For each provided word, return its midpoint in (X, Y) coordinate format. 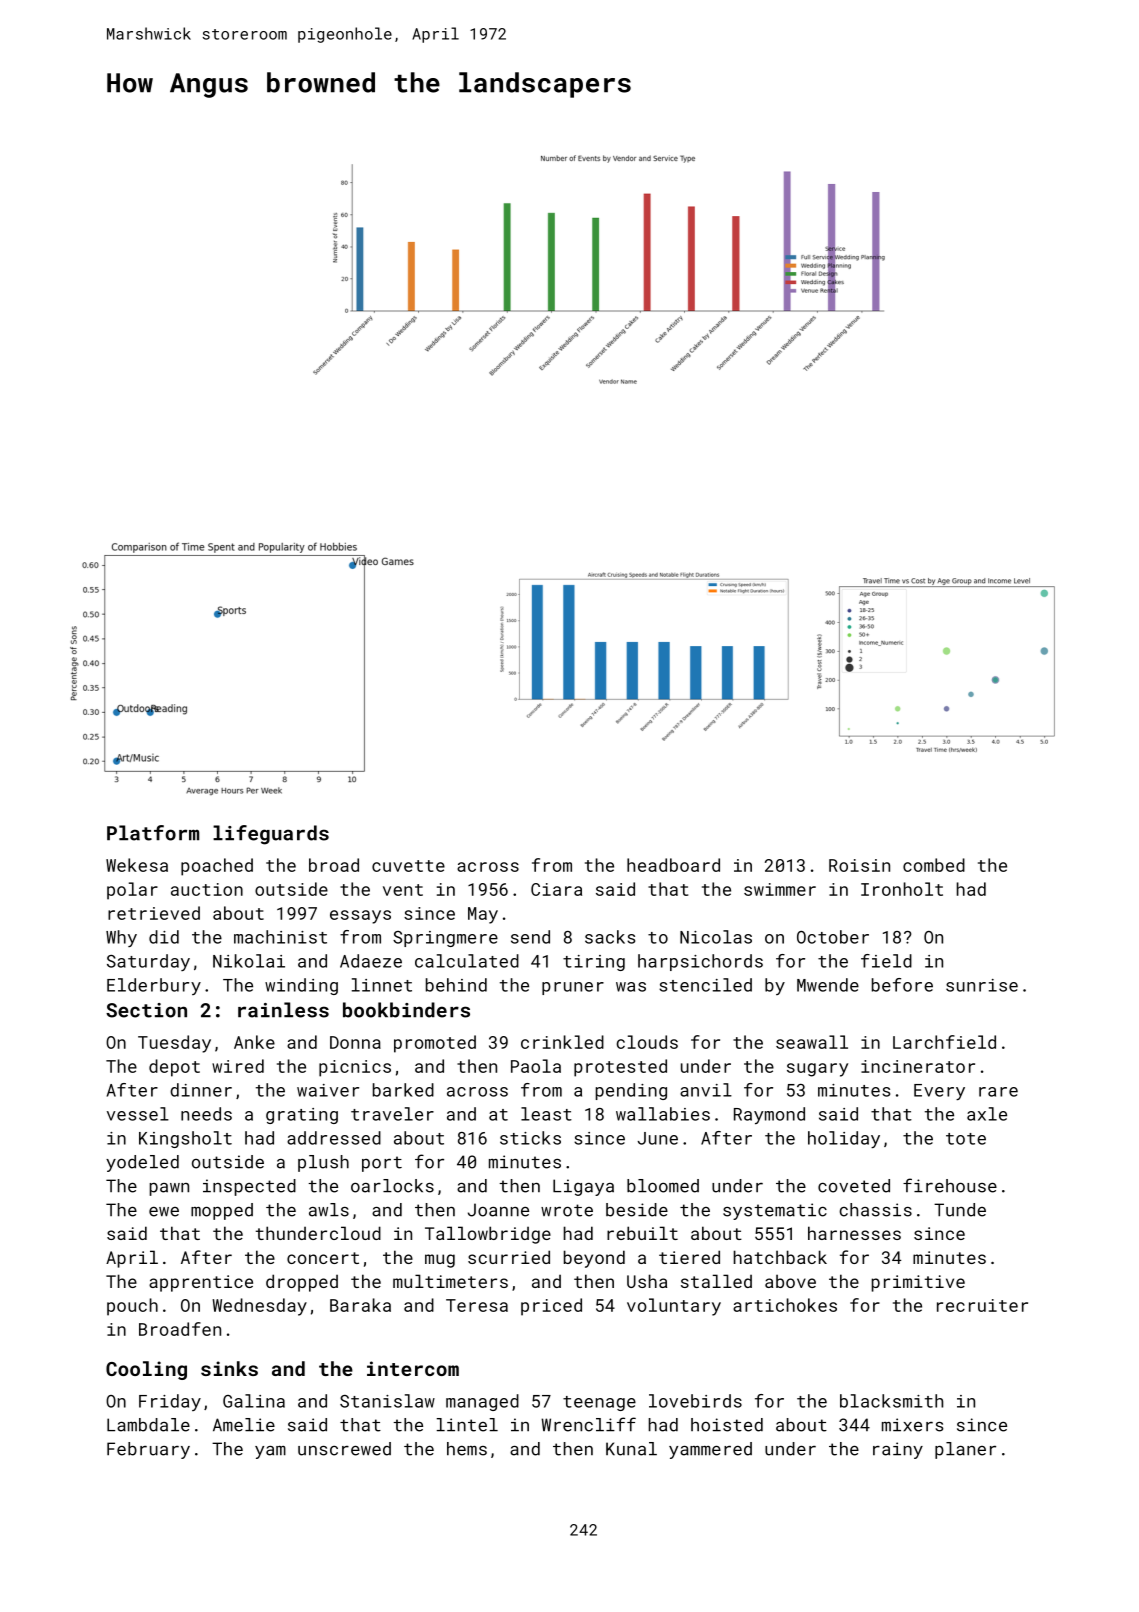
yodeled (142, 1163)
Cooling (146, 1370)
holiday (844, 1139)
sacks (610, 937)
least (546, 1114)
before (902, 985)
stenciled (705, 985)
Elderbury (154, 986)
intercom (413, 1368)
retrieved (154, 913)
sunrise (982, 985)
